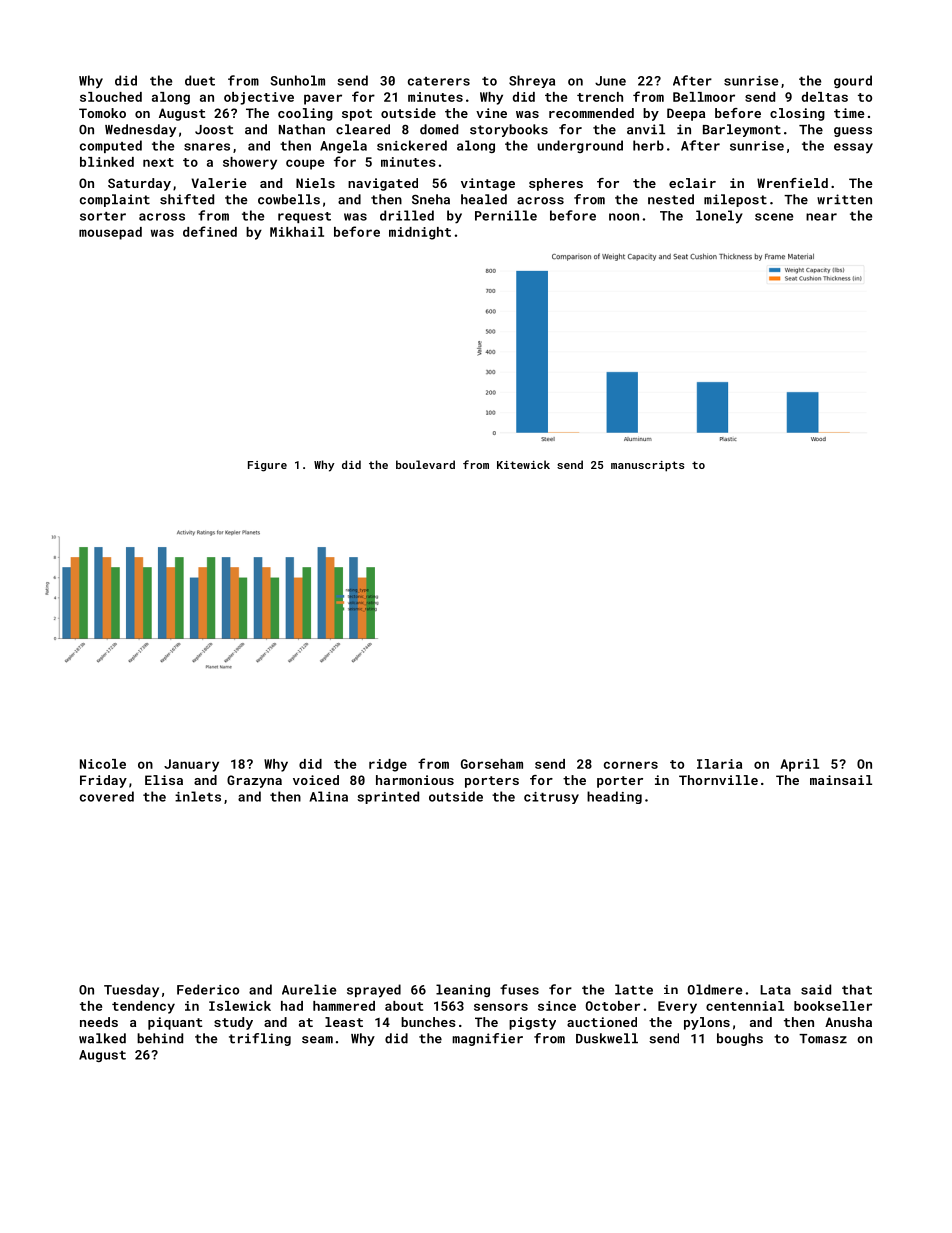 This screenshot has width=952, height=1233. Describe the element at coordinates (631, 765) in the screenshot. I see `corners` at that location.
